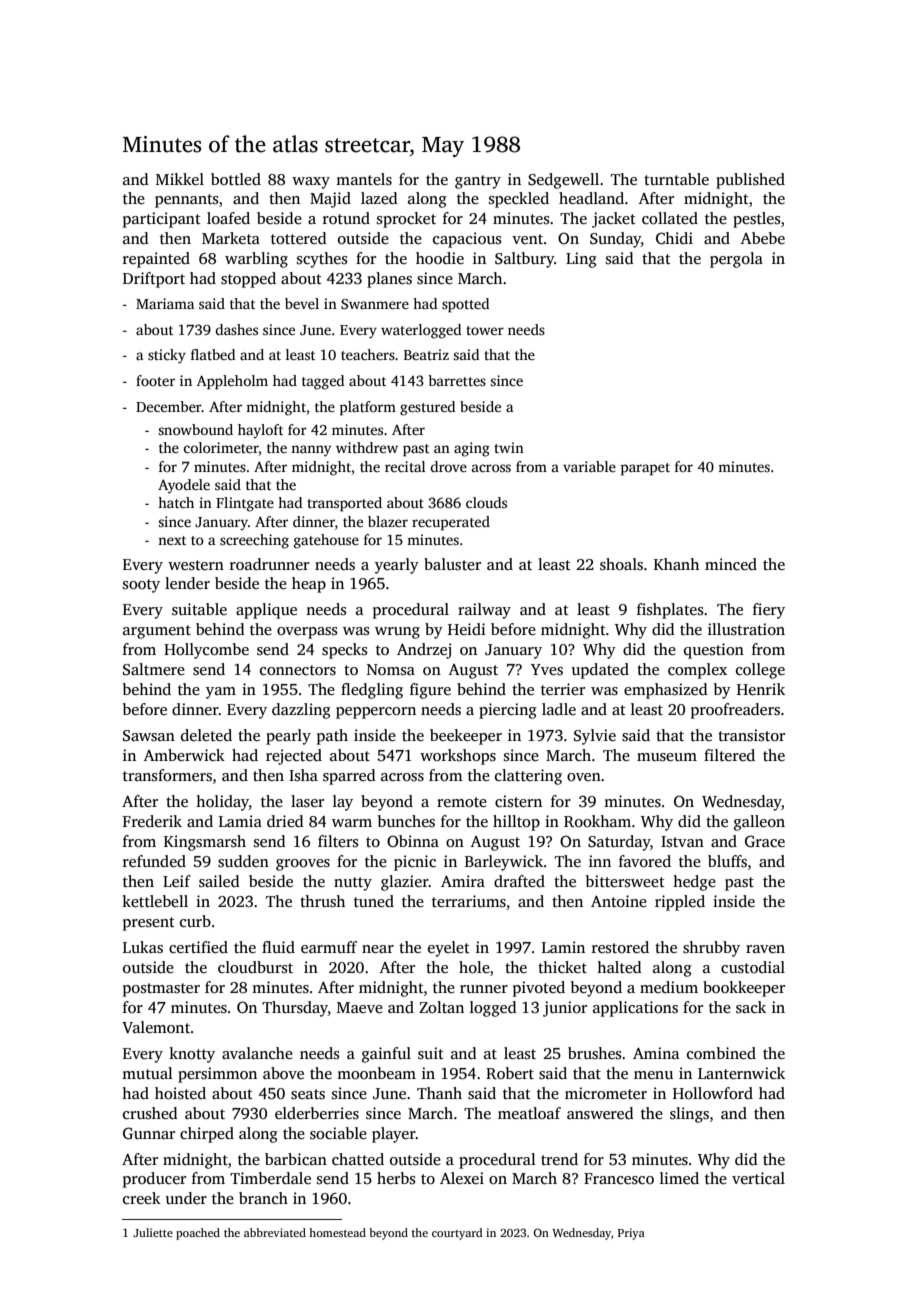 The image size is (908, 1316). I want to click on baluster, so click(452, 564).
